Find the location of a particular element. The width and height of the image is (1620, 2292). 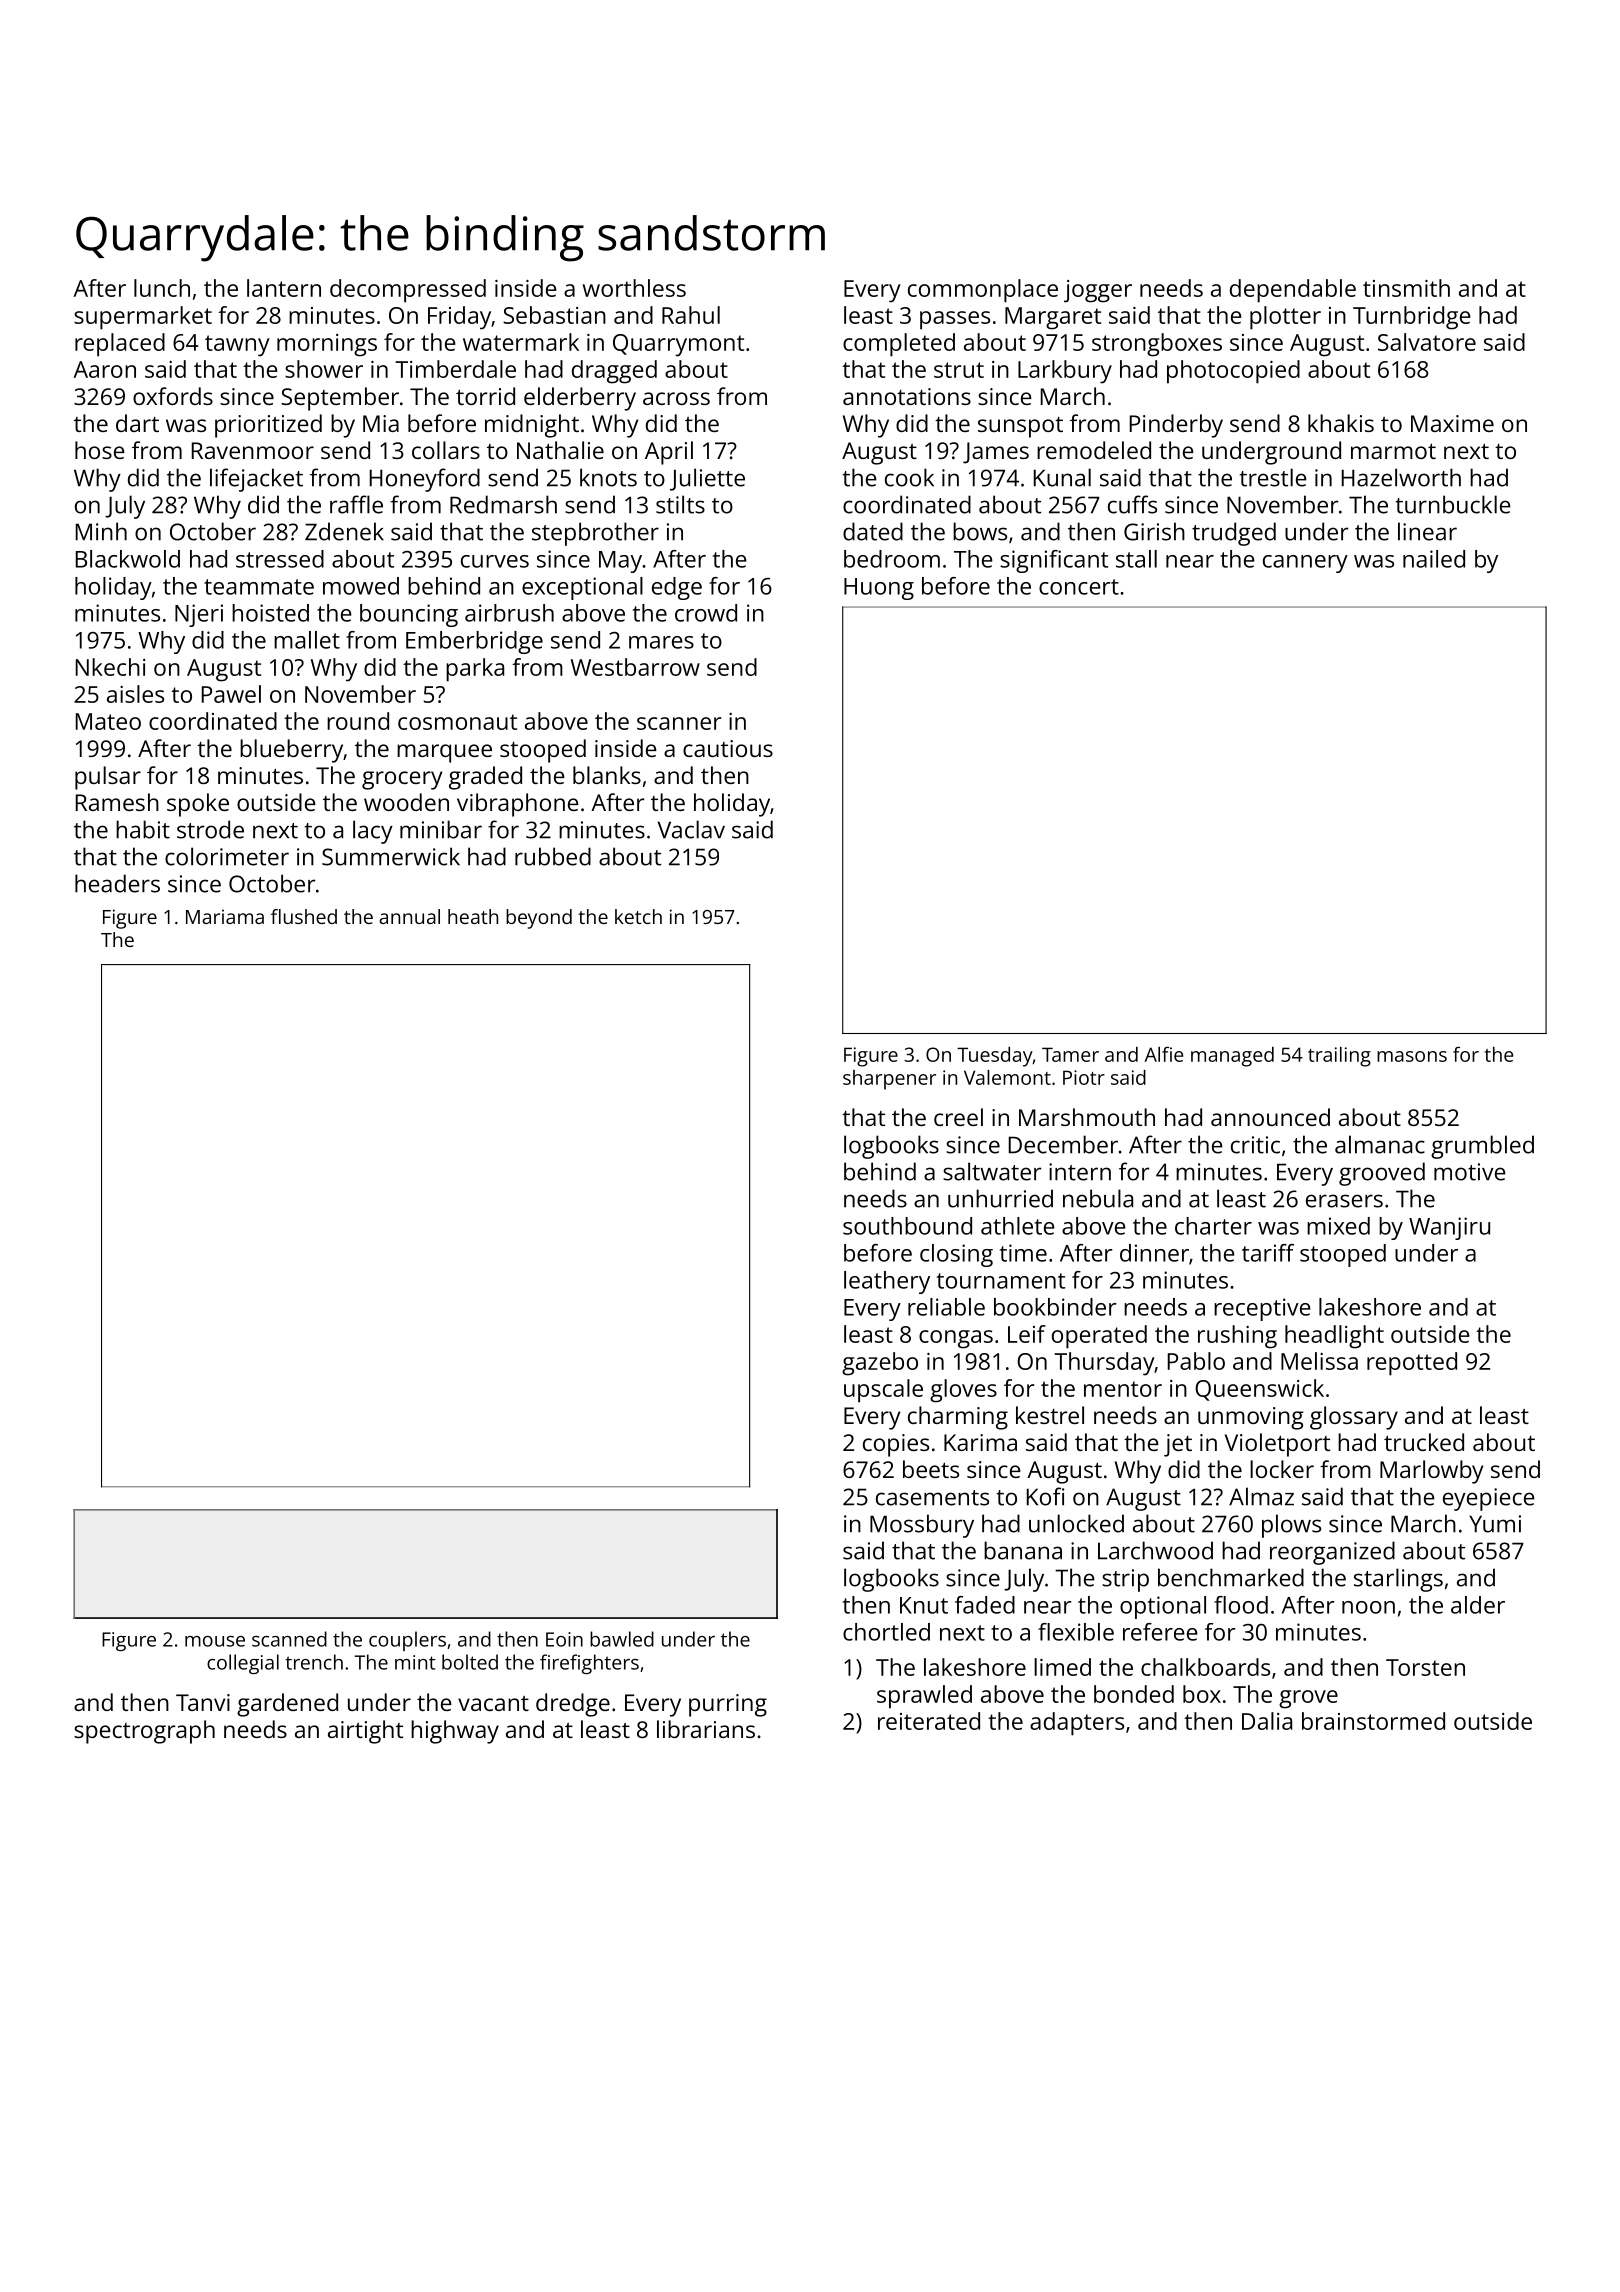

Friday is located at coordinates (459, 318).
